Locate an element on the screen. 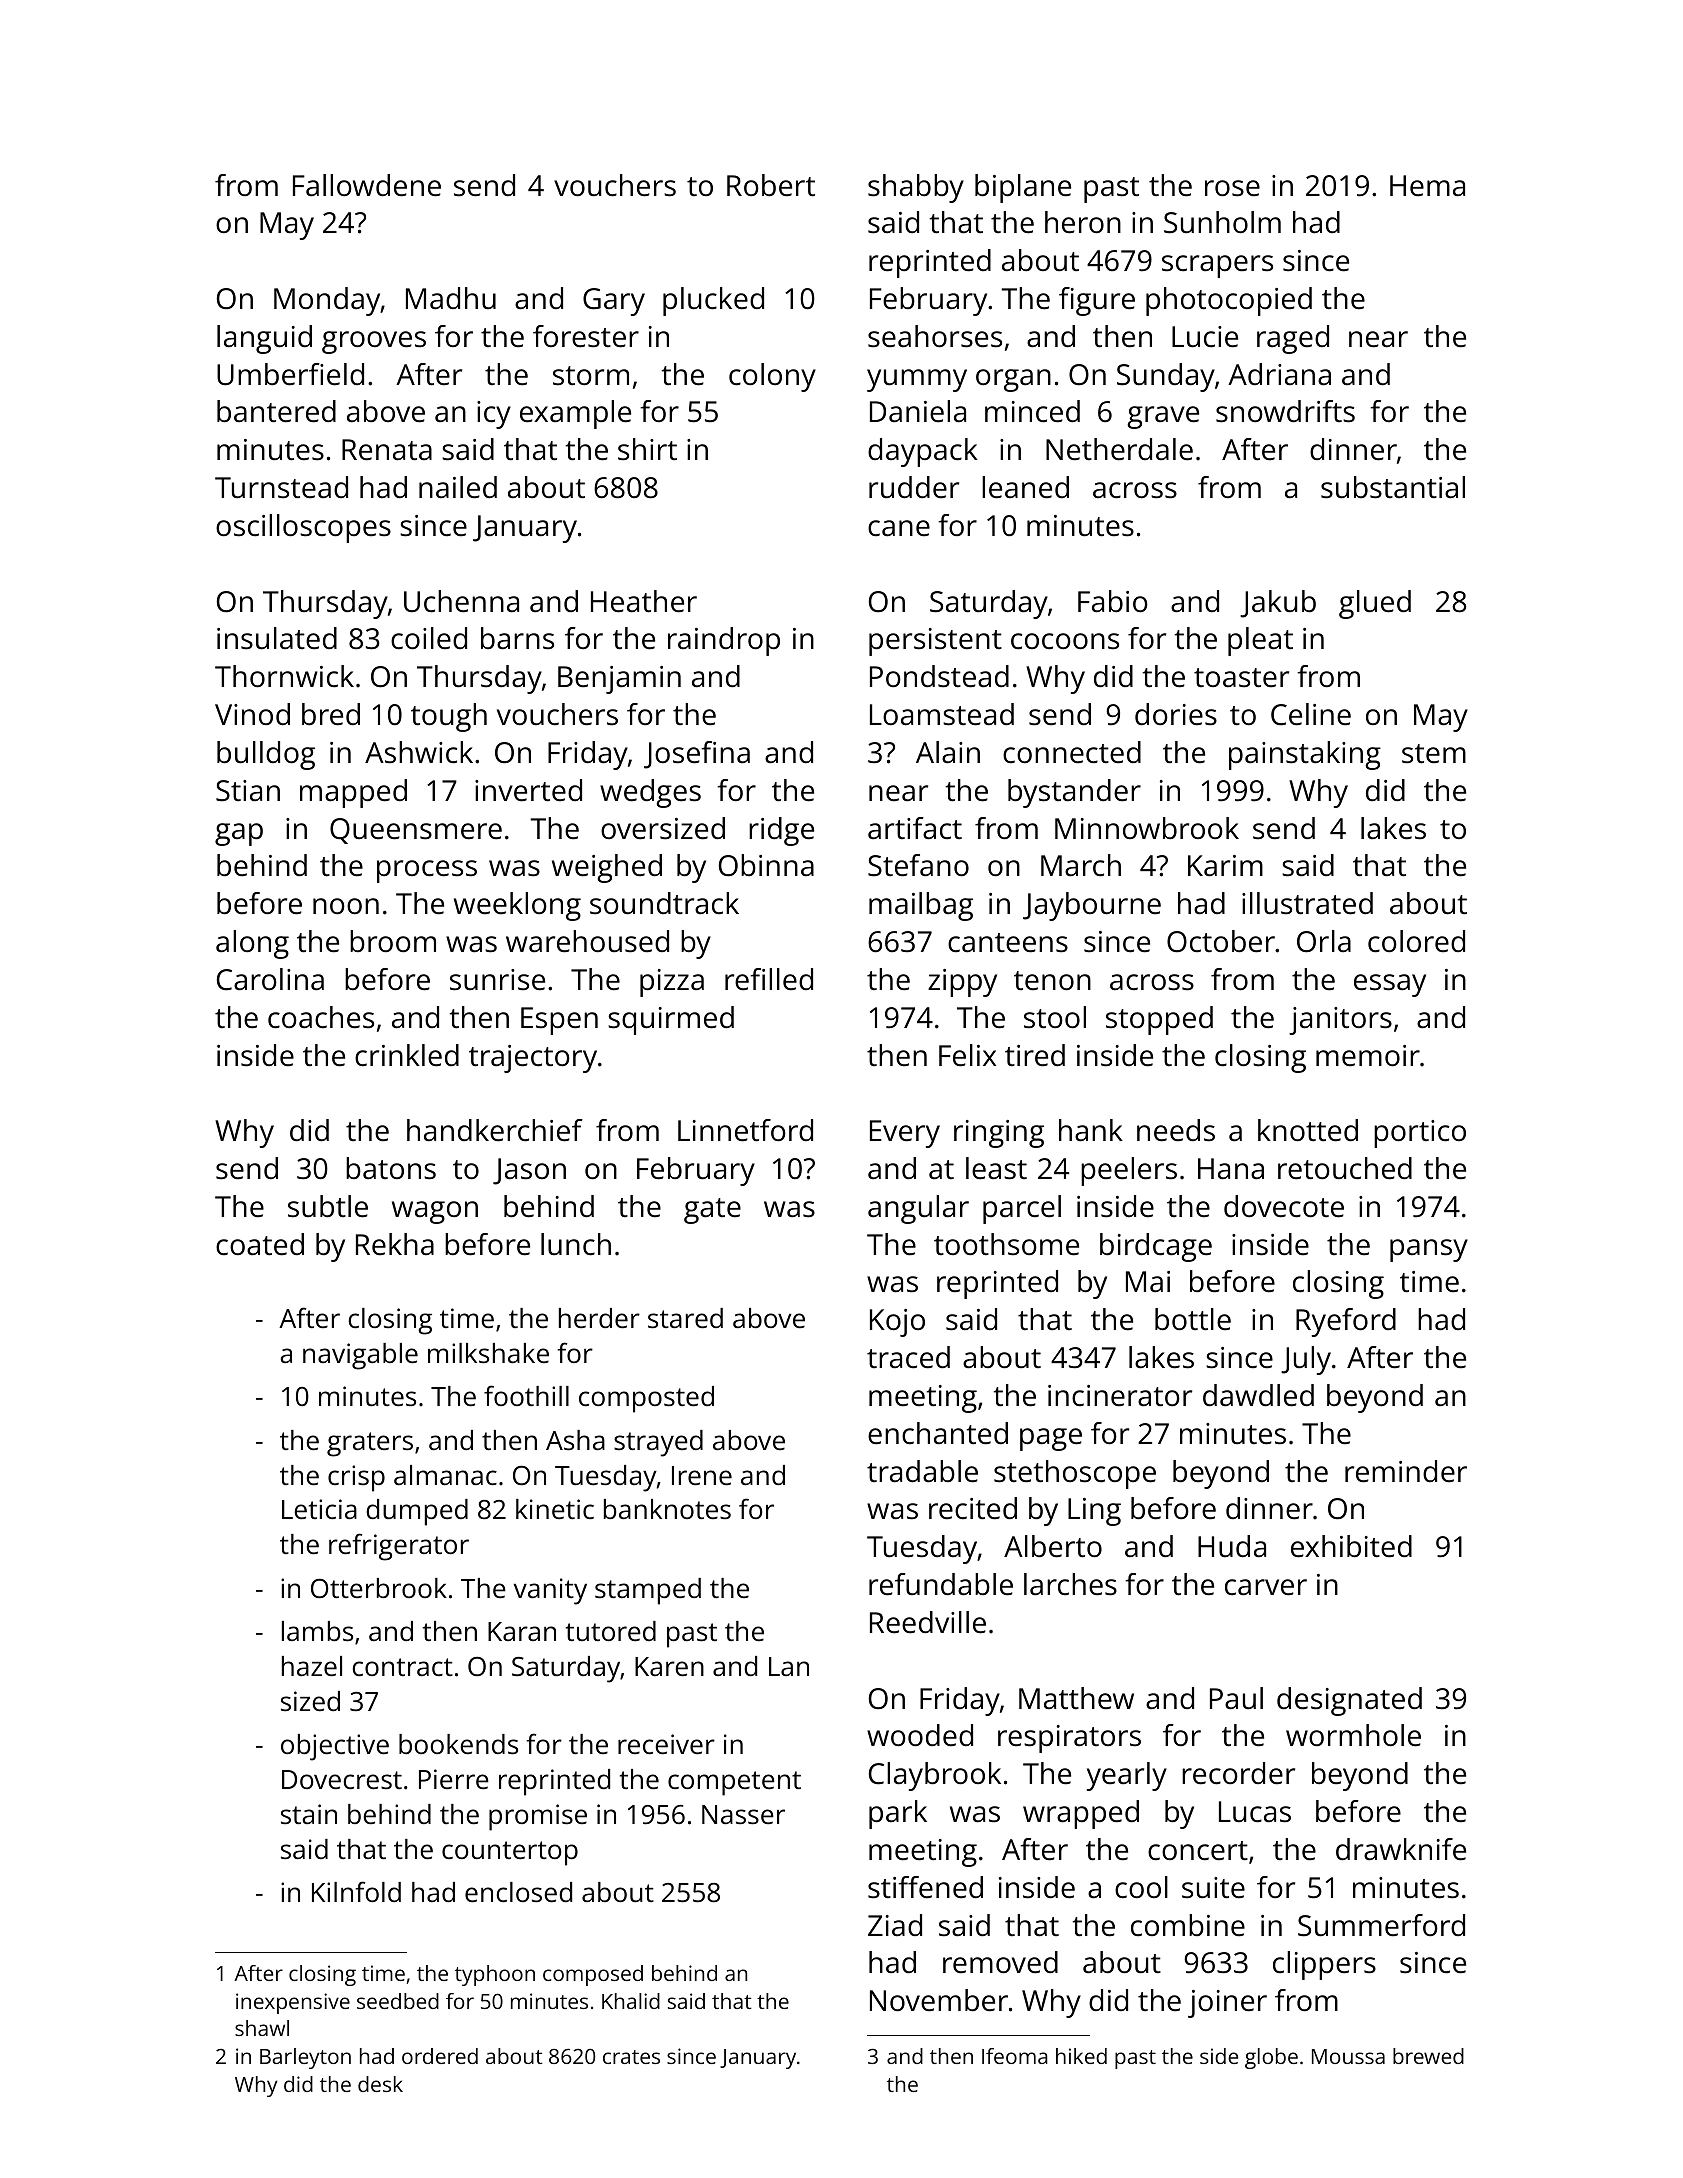 This screenshot has width=1683, height=2178. along is located at coordinates (252, 944).
